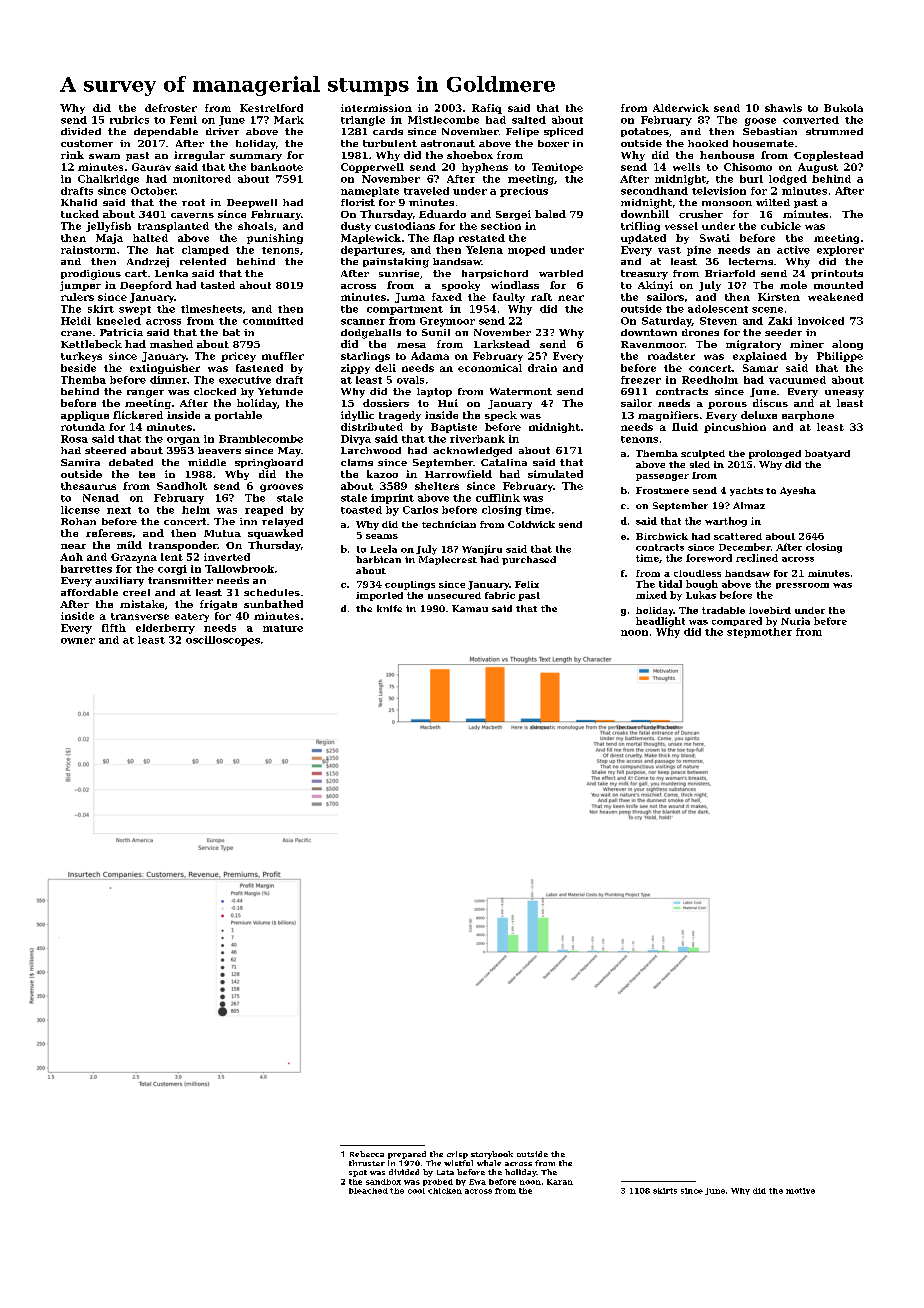 Image resolution: width=924 pixels, height=1308 pixels. I want to click on storybook, so click(492, 1155).
